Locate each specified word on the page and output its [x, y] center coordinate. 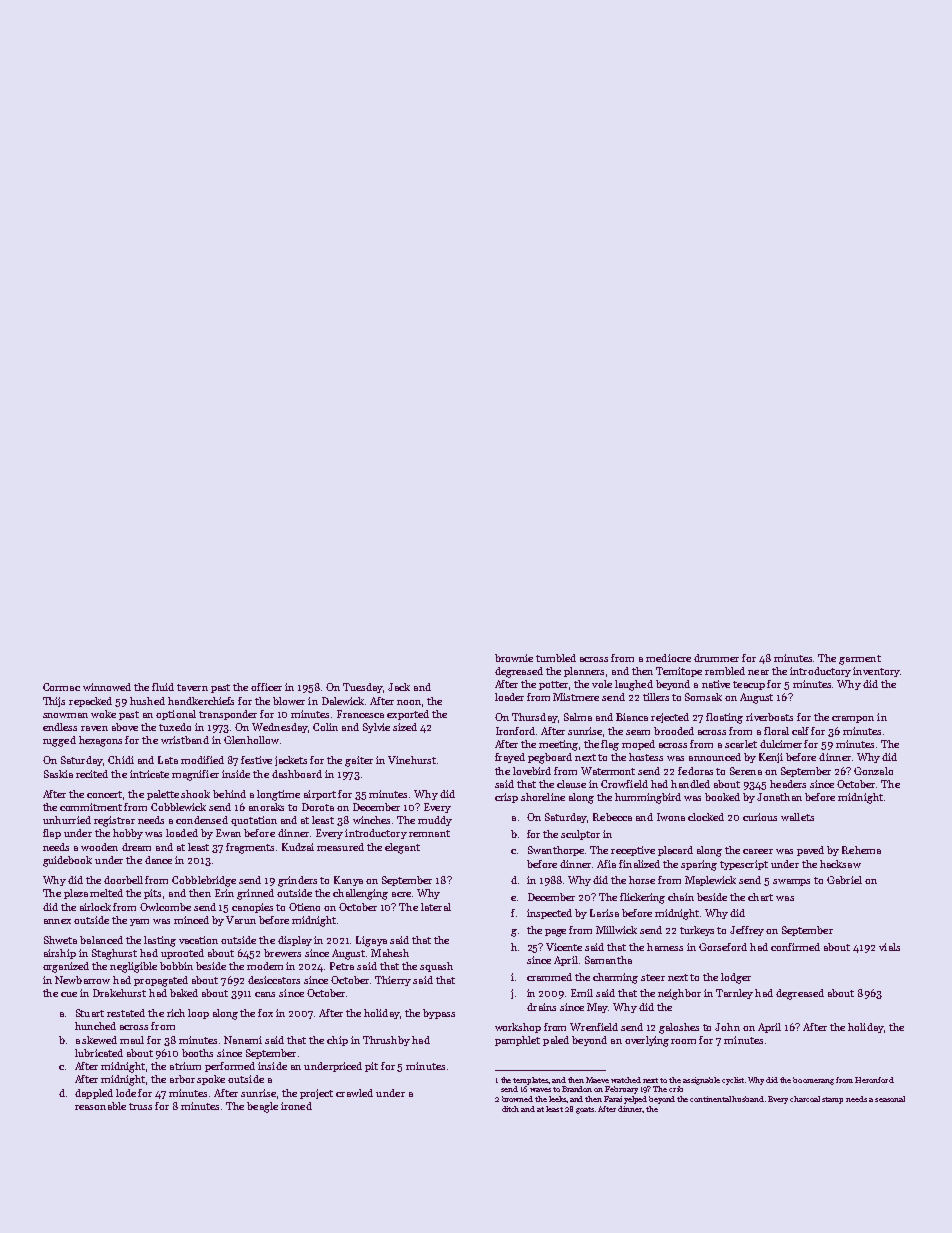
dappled [94, 1094]
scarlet [741, 744]
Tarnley [734, 994]
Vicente [564, 947]
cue [69, 994]
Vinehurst [412, 760]
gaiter [359, 761]
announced [715, 757]
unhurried [67, 820]
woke [103, 714]
